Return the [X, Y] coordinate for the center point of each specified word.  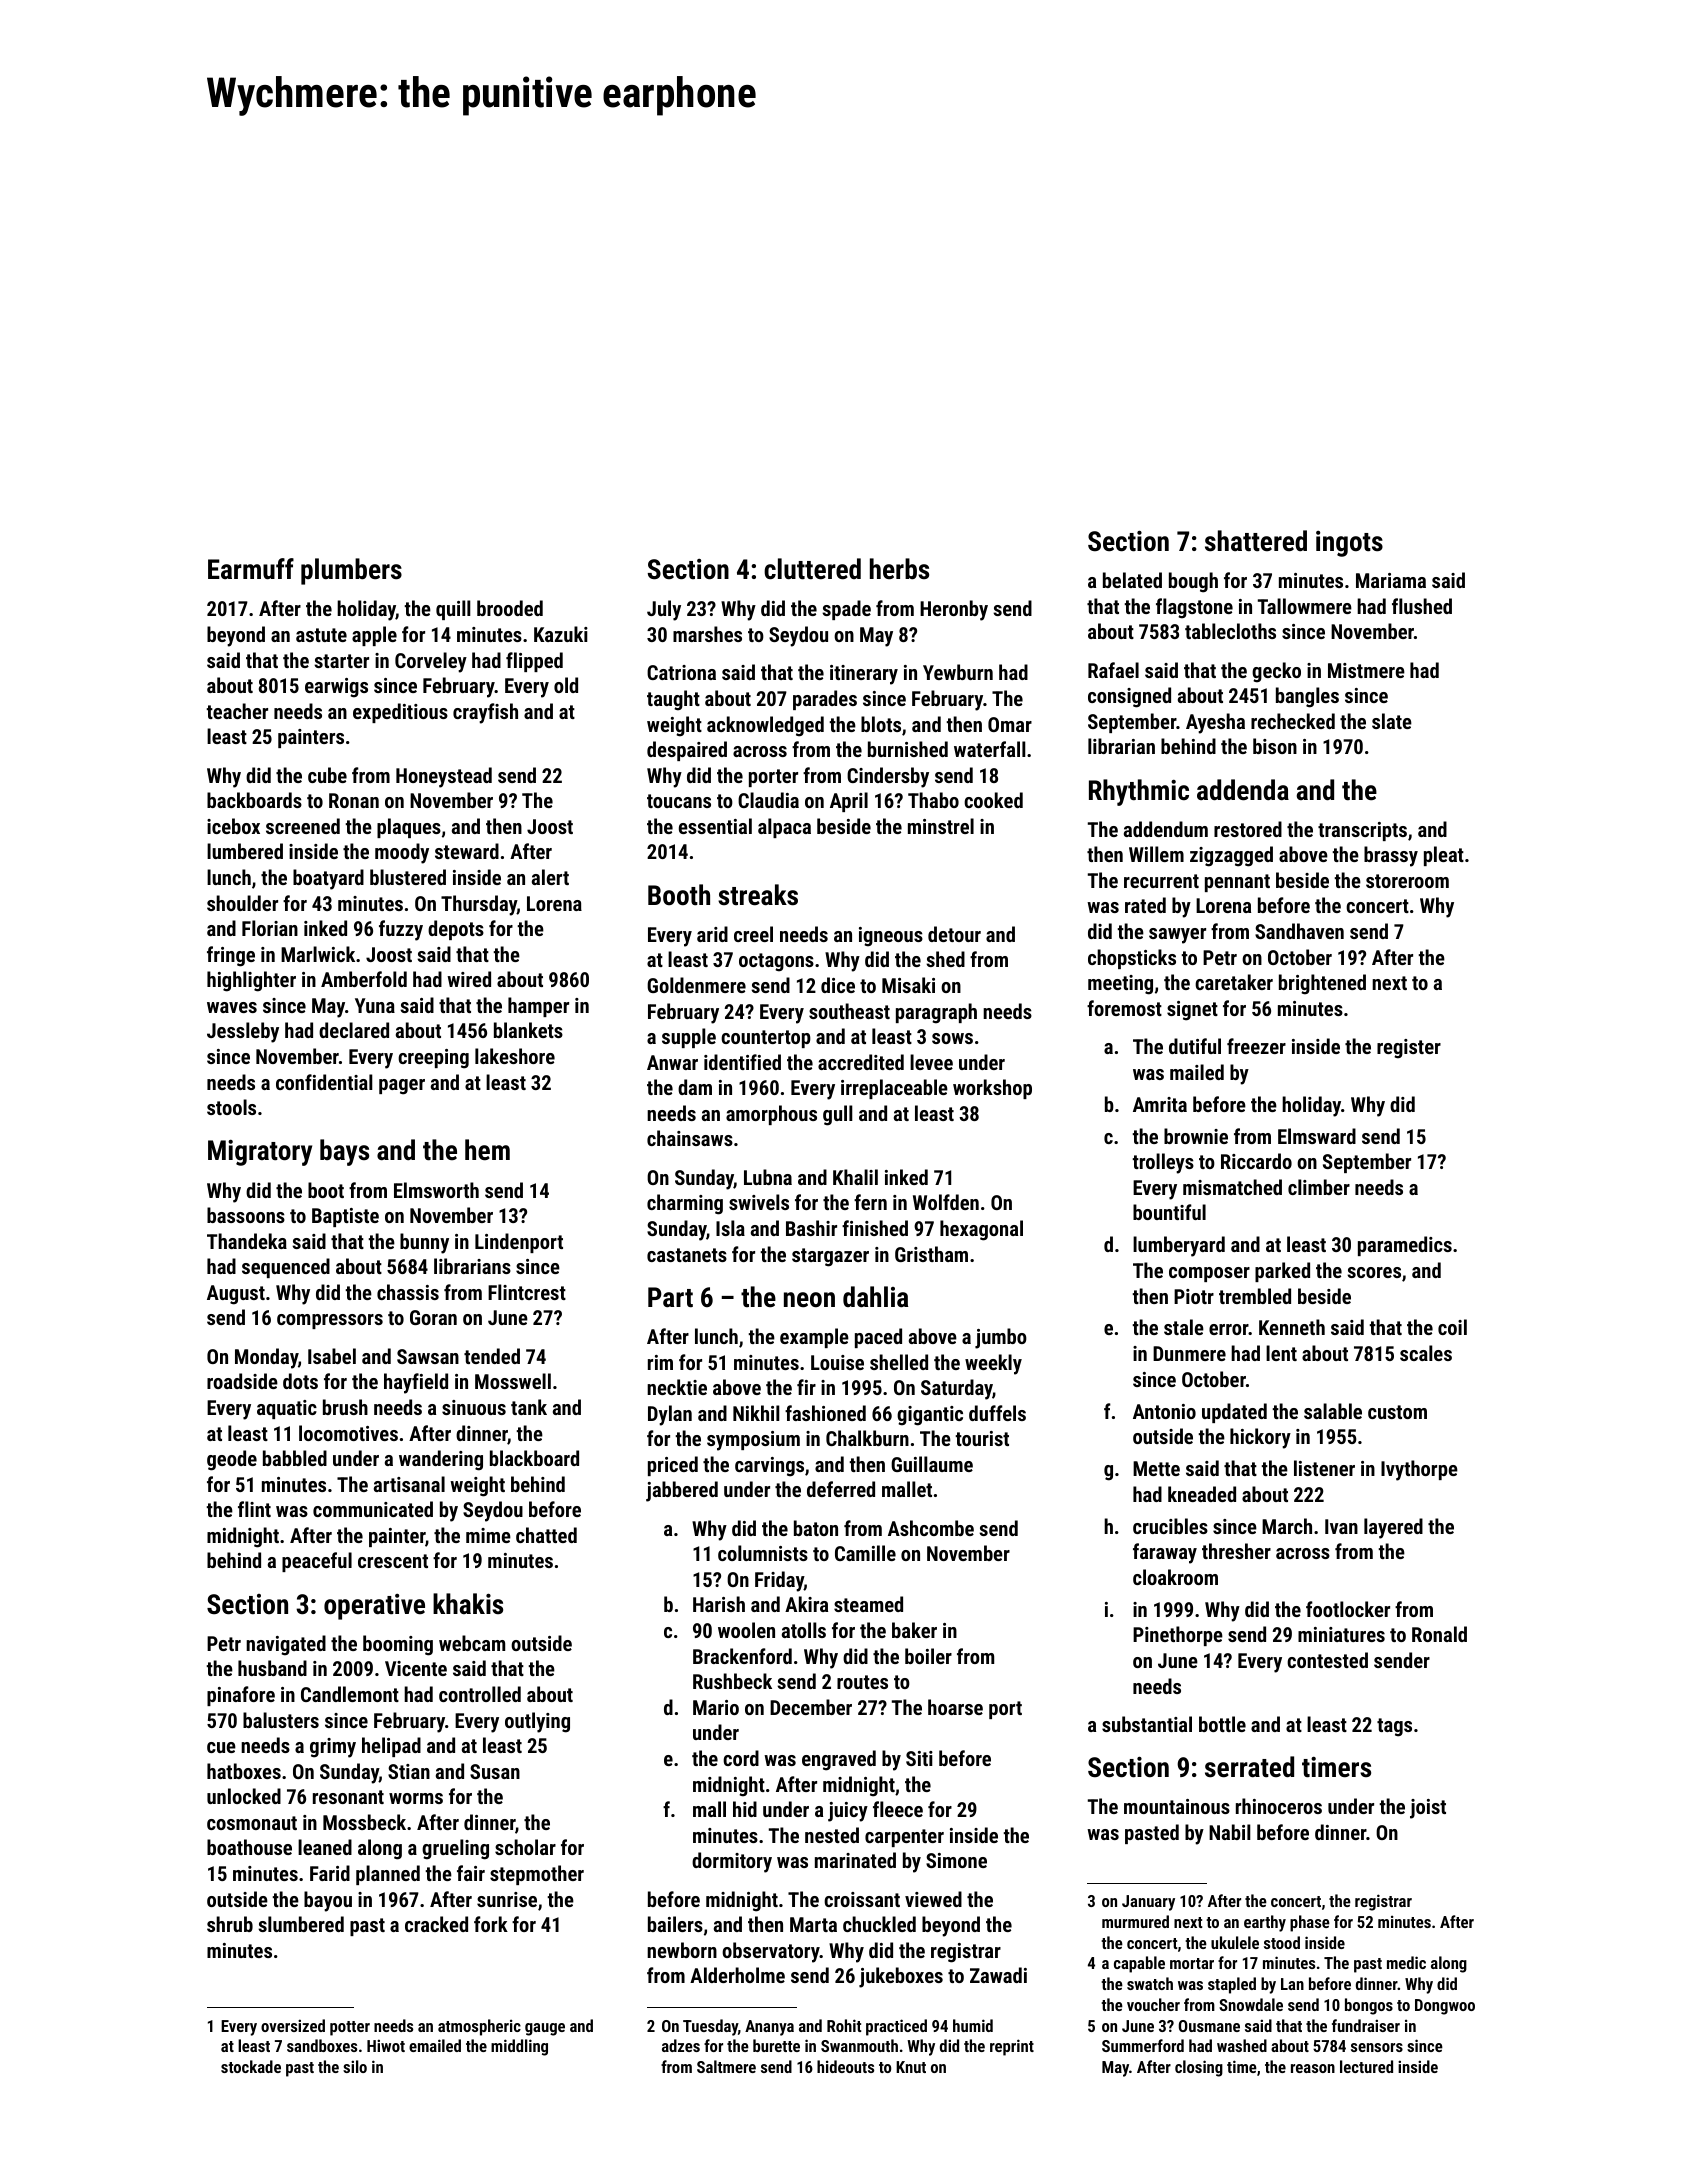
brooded [510, 608]
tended [492, 1356]
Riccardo [1256, 1161]
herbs [899, 569]
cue [221, 1747]
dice [838, 985]
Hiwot [386, 2045]
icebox [233, 826]
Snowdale [1251, 2004]
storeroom [1407, 881]
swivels [759, 1202]
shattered [1256, 541]
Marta [813, 1924]
